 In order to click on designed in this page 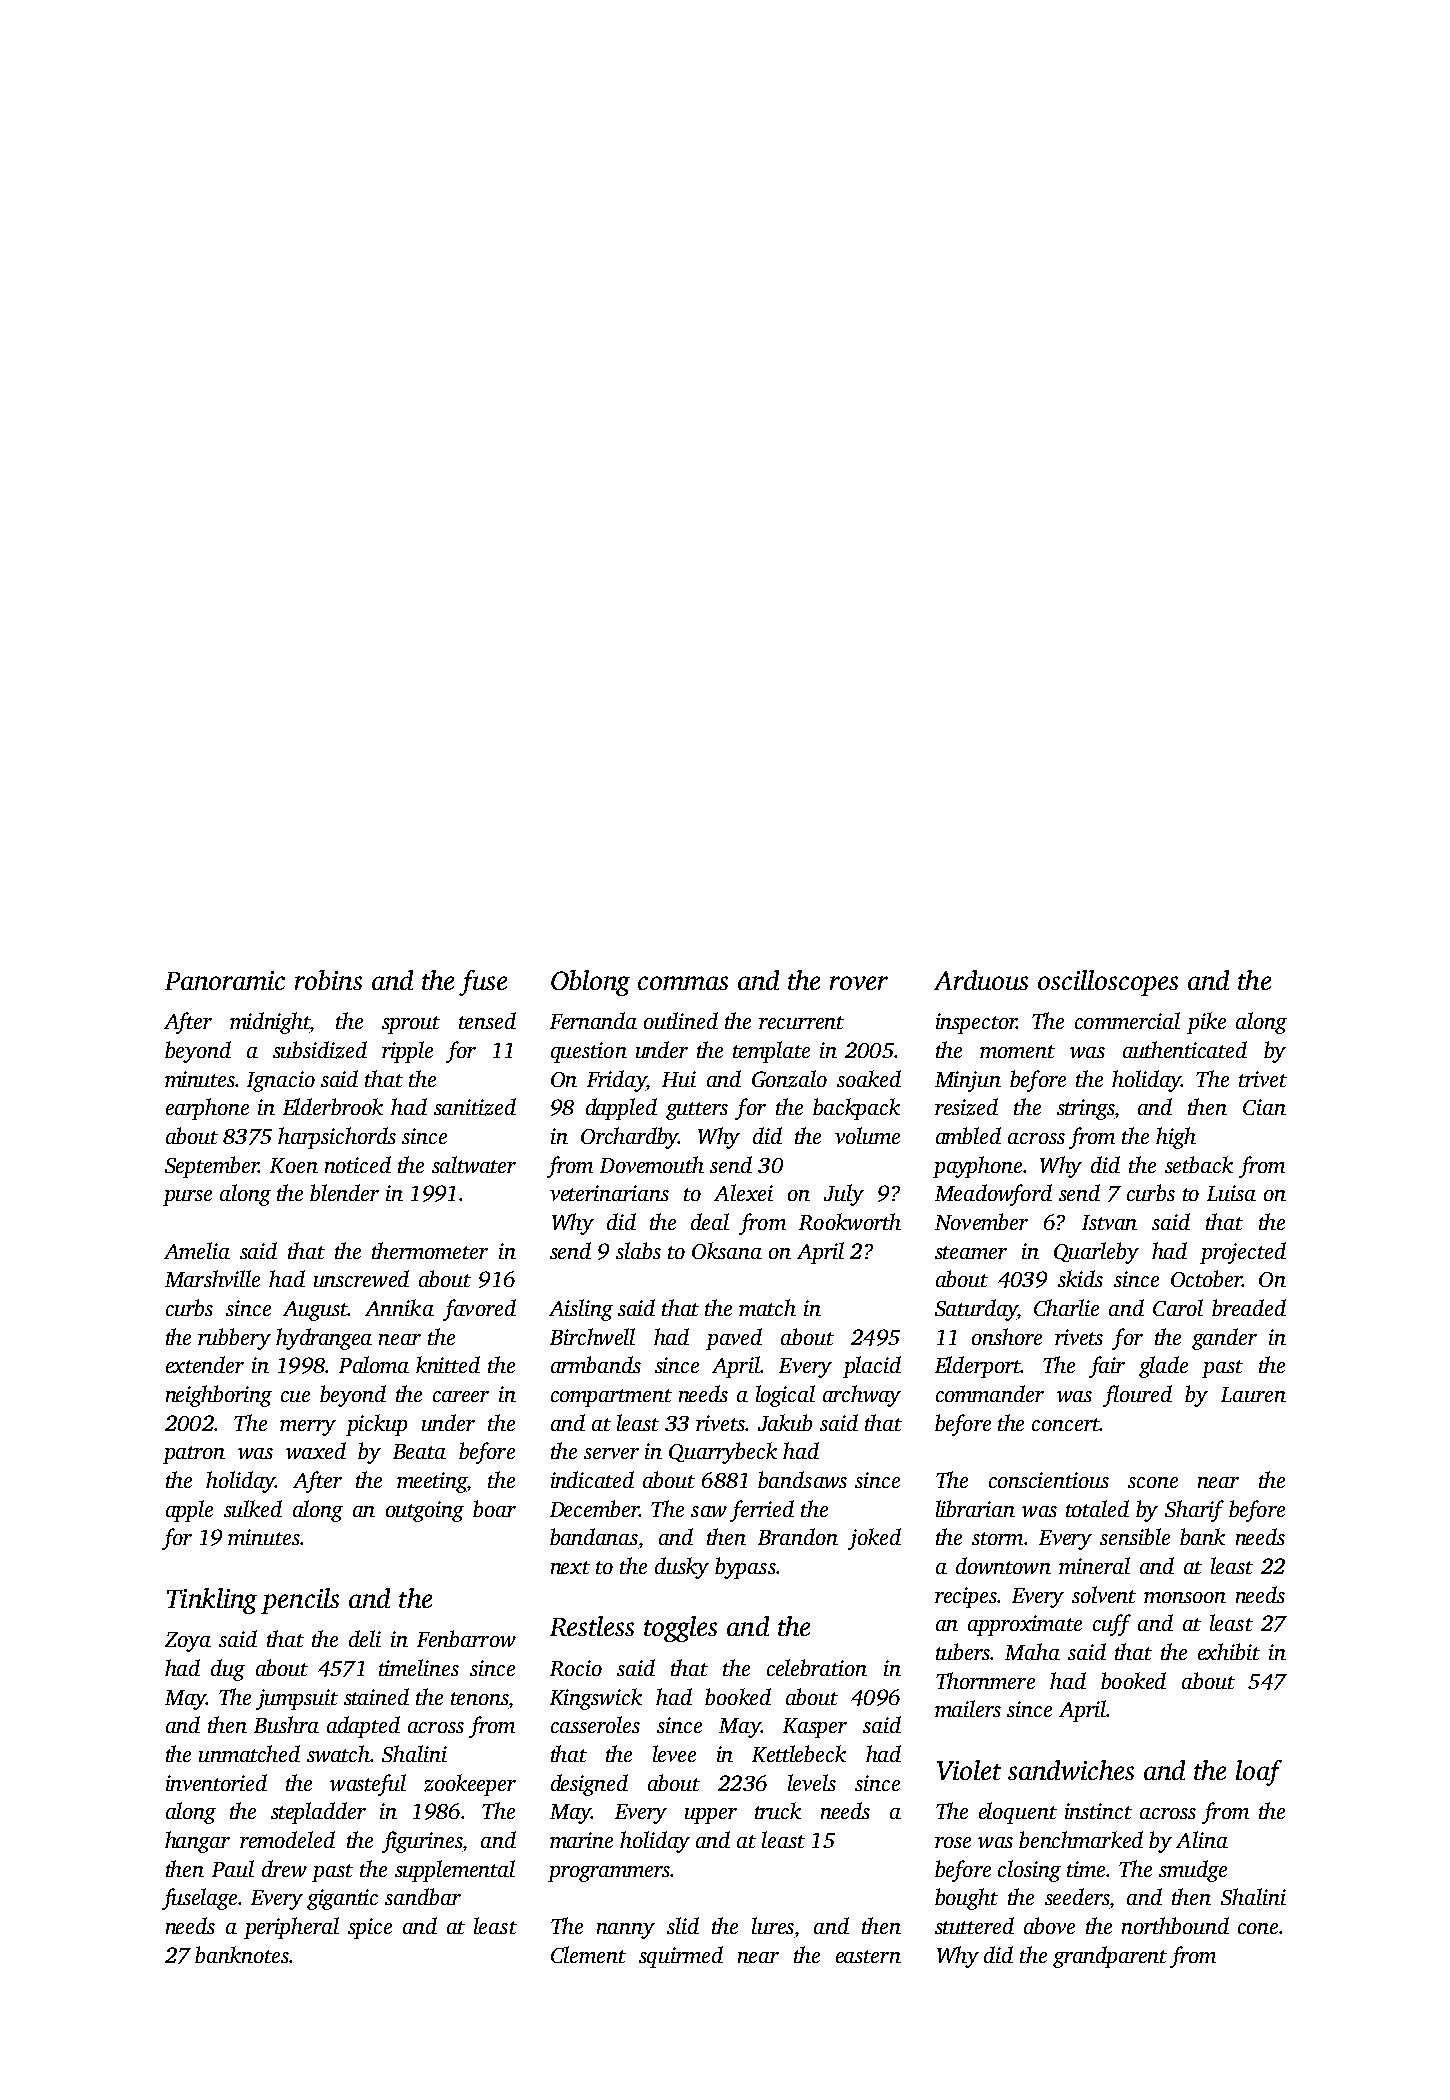, I will do `click(589, 1785)`.
